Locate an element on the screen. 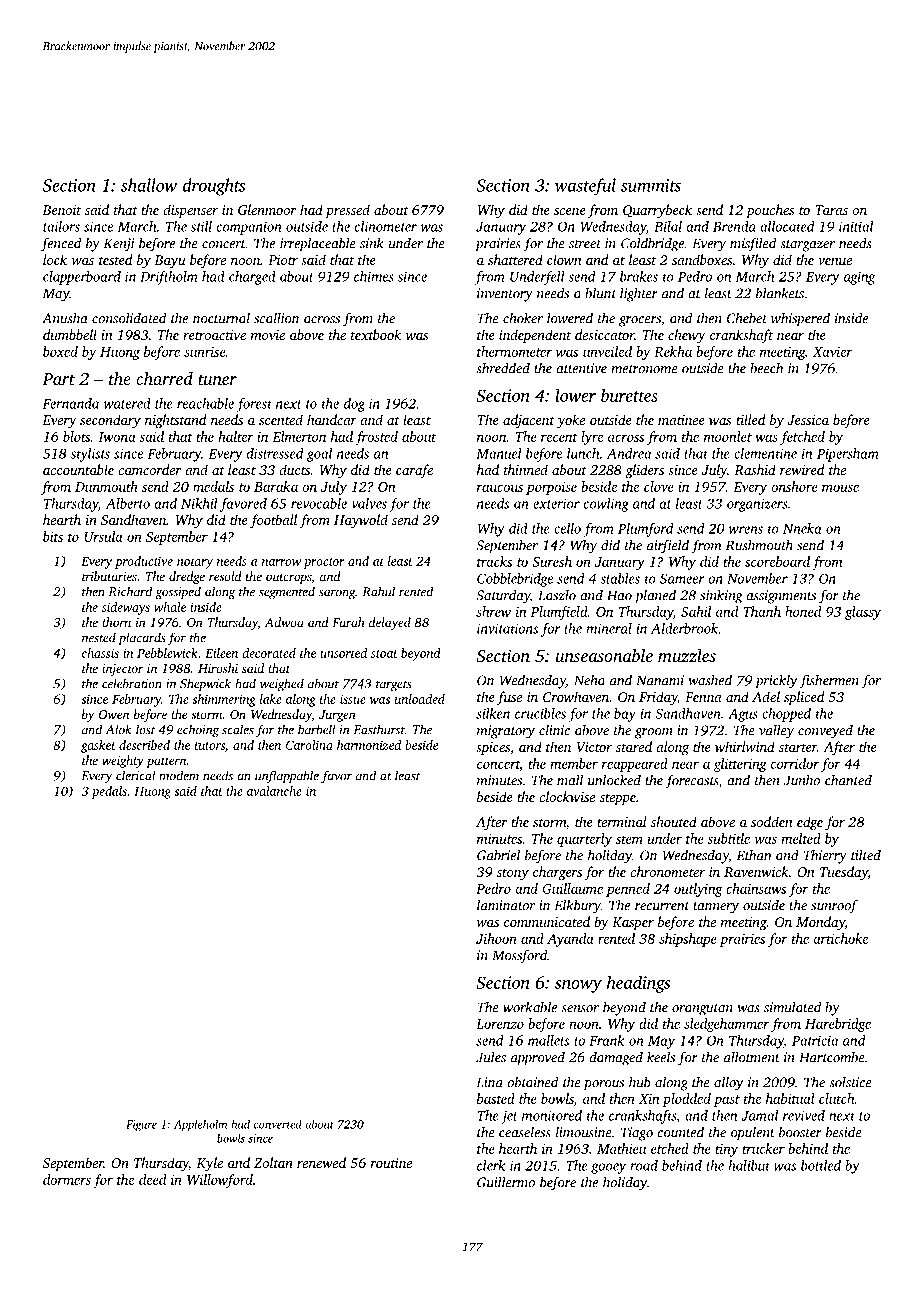 Image resolution: width=924 pixels, height=1308 pixels. shallow is located at coordinates (149, 185).
